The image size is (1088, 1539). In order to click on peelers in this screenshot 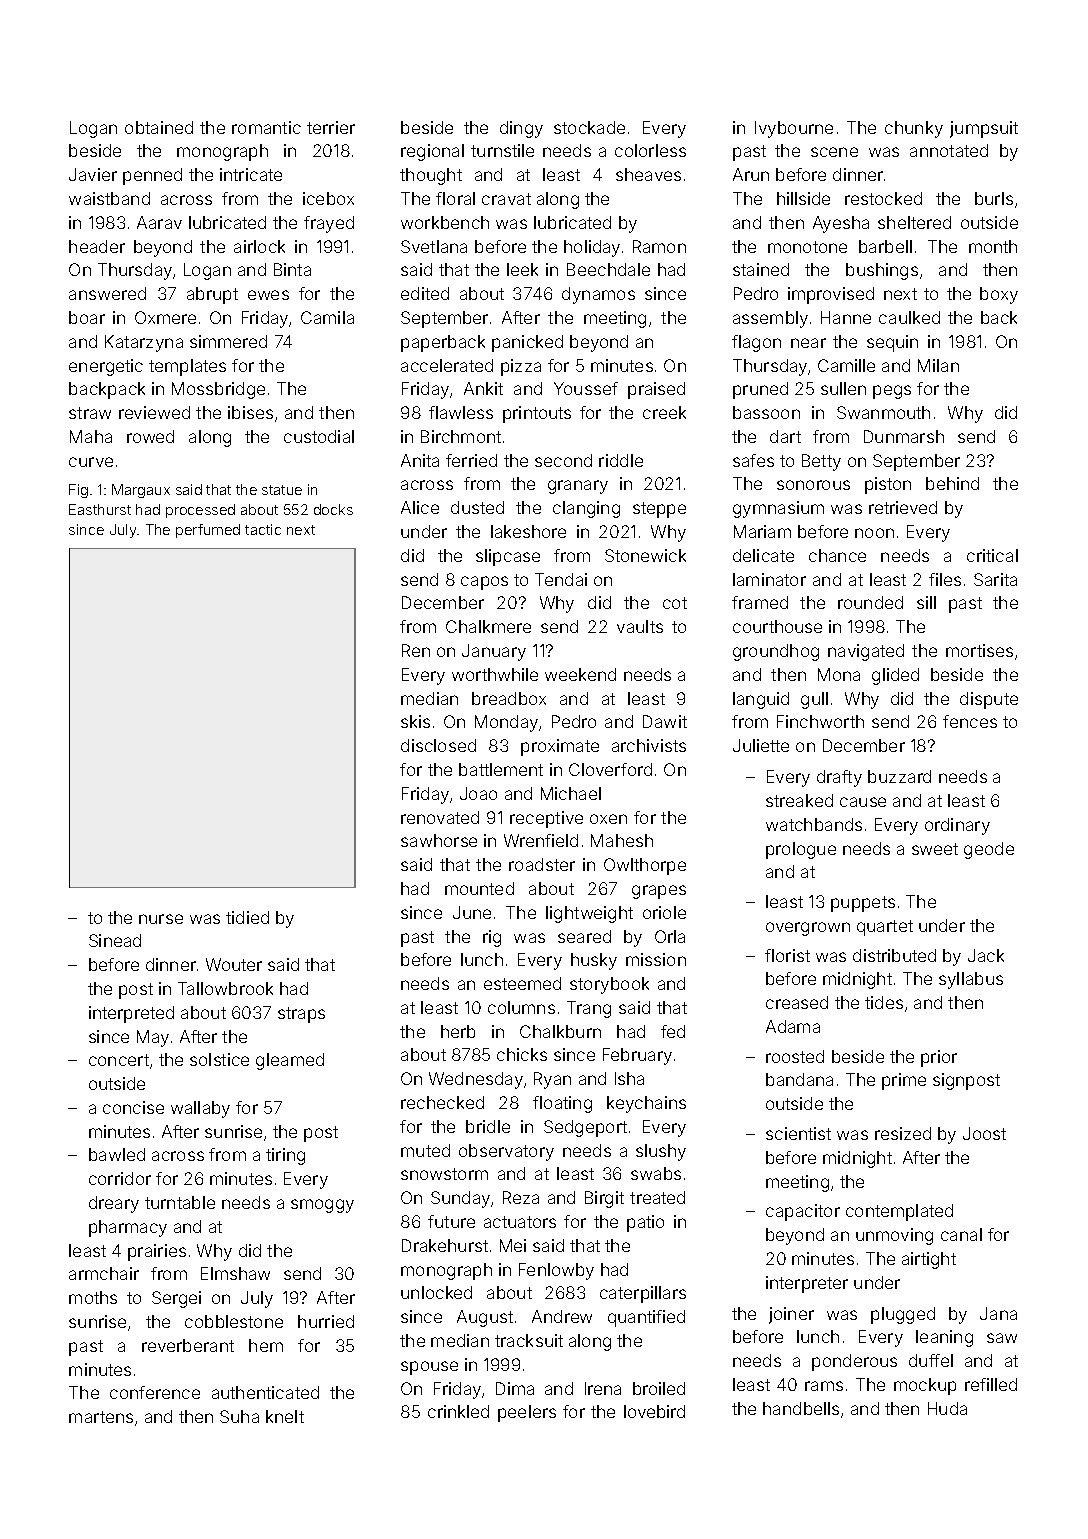, I will do `click(527, 1413)`.
